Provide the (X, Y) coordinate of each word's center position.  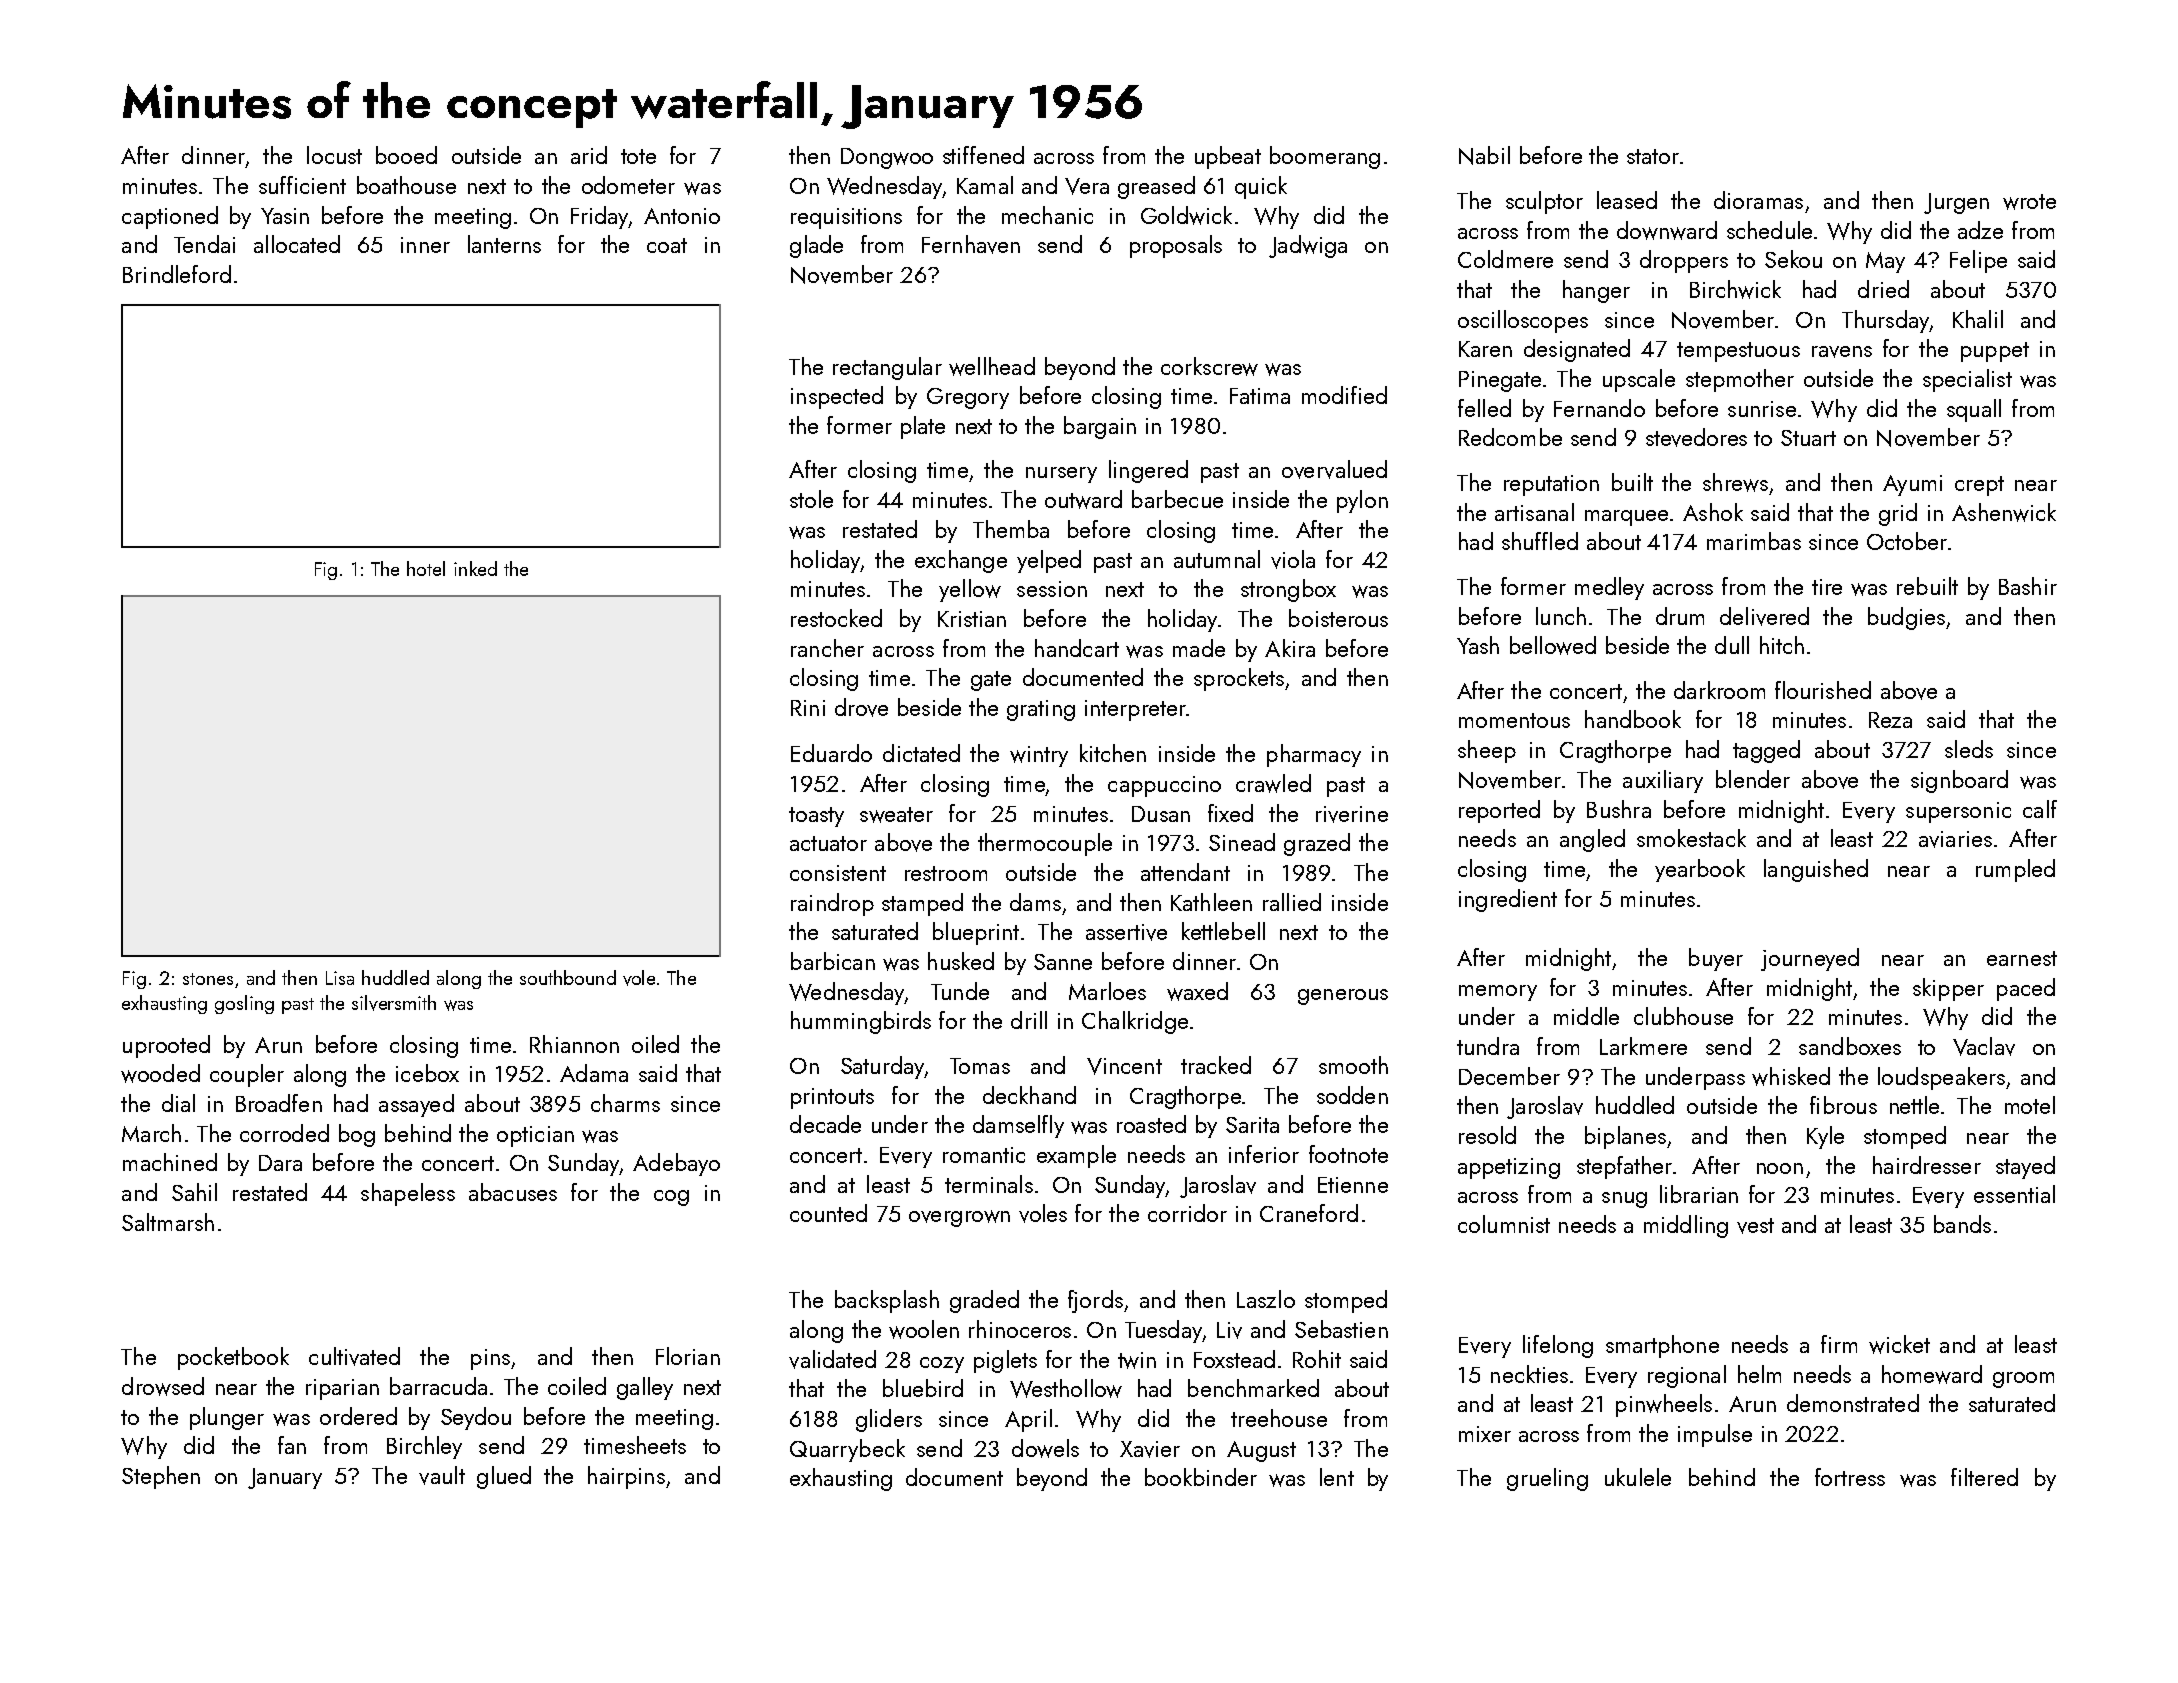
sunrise (1762, 409)
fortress (1850, 1477)
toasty (816, 817)
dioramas (1758, 200)
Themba (1011, 529)
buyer (1716, 959)
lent (1337, 1477)
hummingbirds (861, 1022)
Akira (1290, 648)
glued (504, 1477)
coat (667, 245)
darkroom (1719, 690)
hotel (426, 568)
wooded (160, 1073)
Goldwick (1186, 215)
